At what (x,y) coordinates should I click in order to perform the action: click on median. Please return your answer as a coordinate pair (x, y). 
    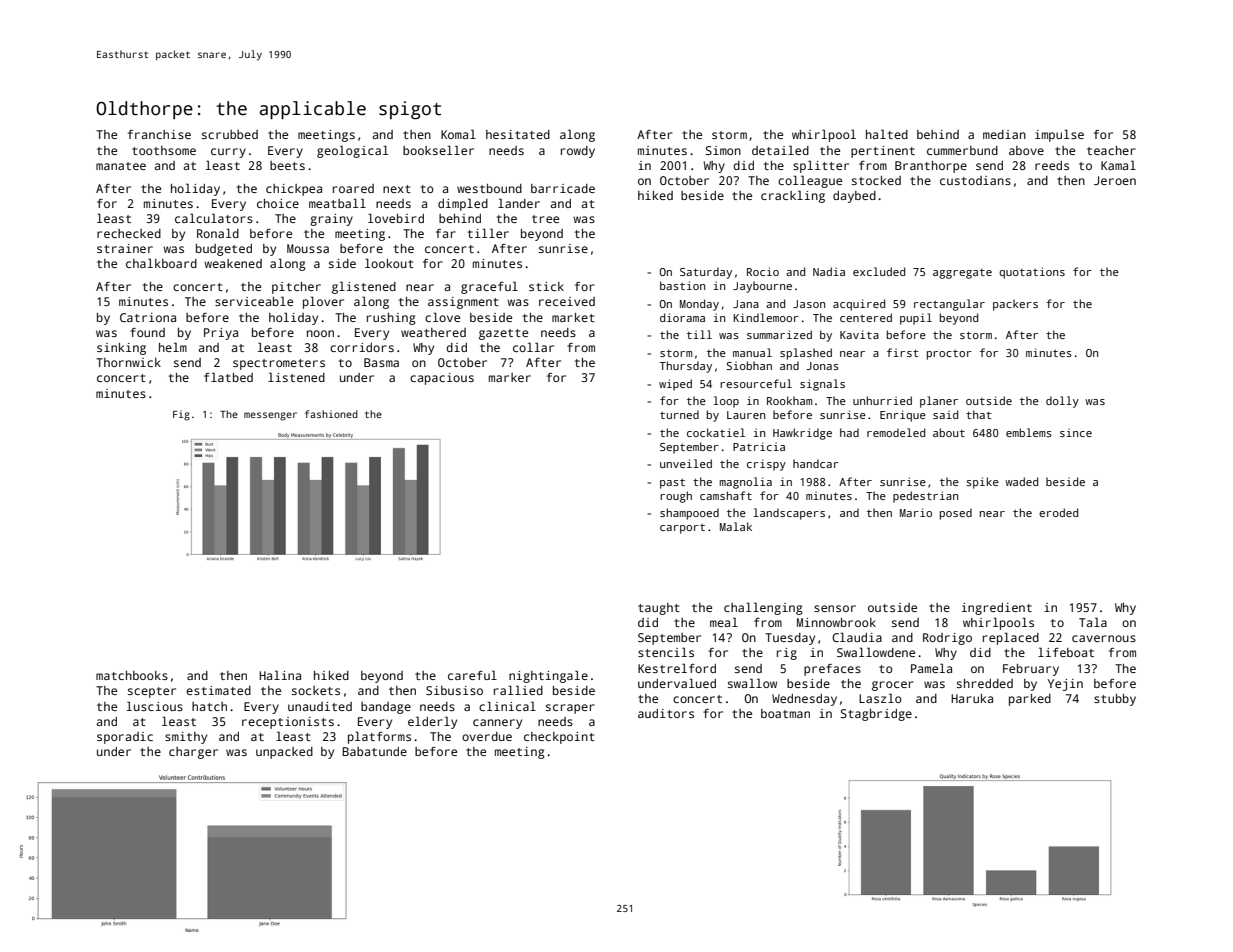
    Looking at the image, I should click on (1004, 134).
